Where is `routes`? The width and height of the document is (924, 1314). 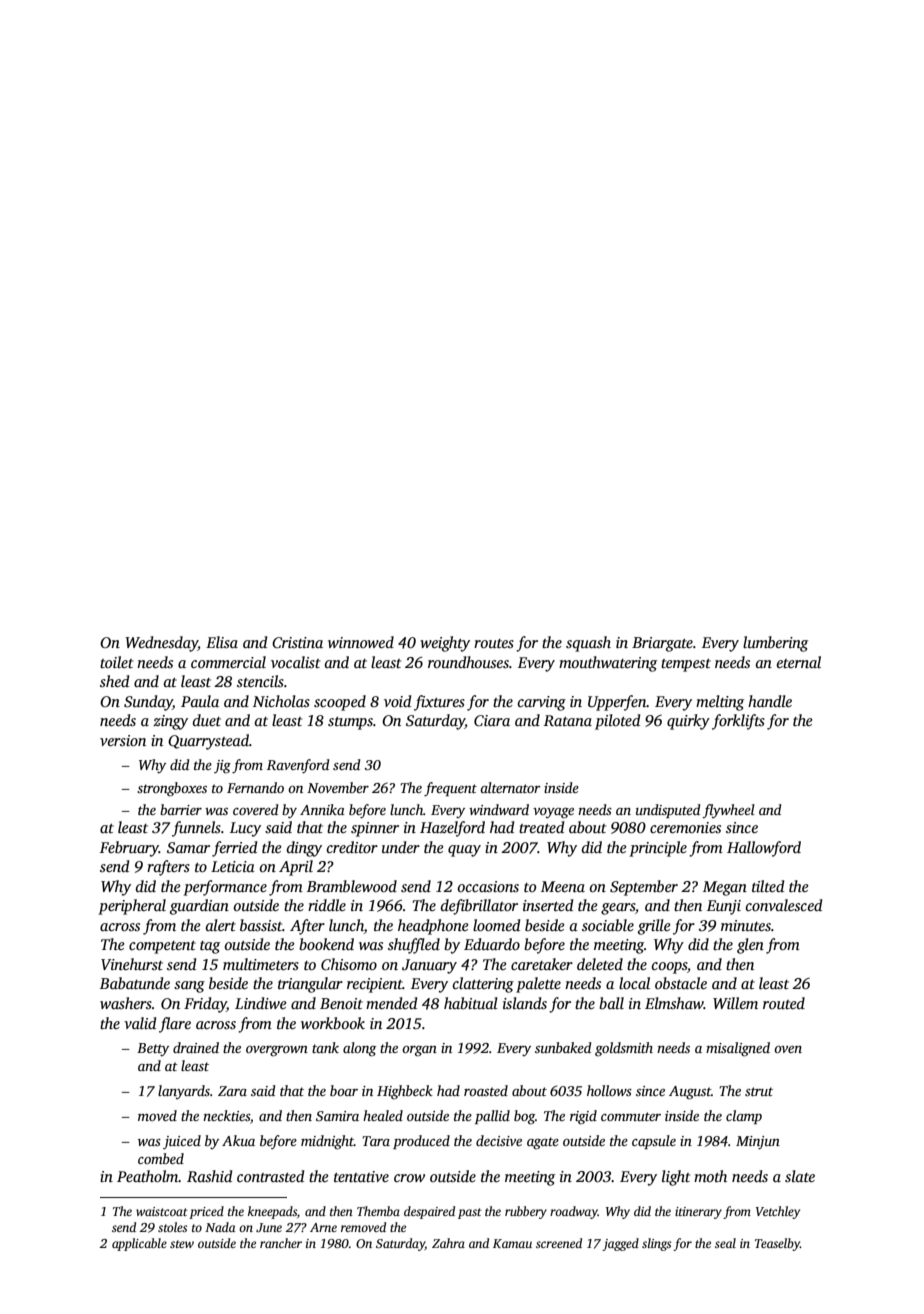 routes is located at coordinates (494, 643).
